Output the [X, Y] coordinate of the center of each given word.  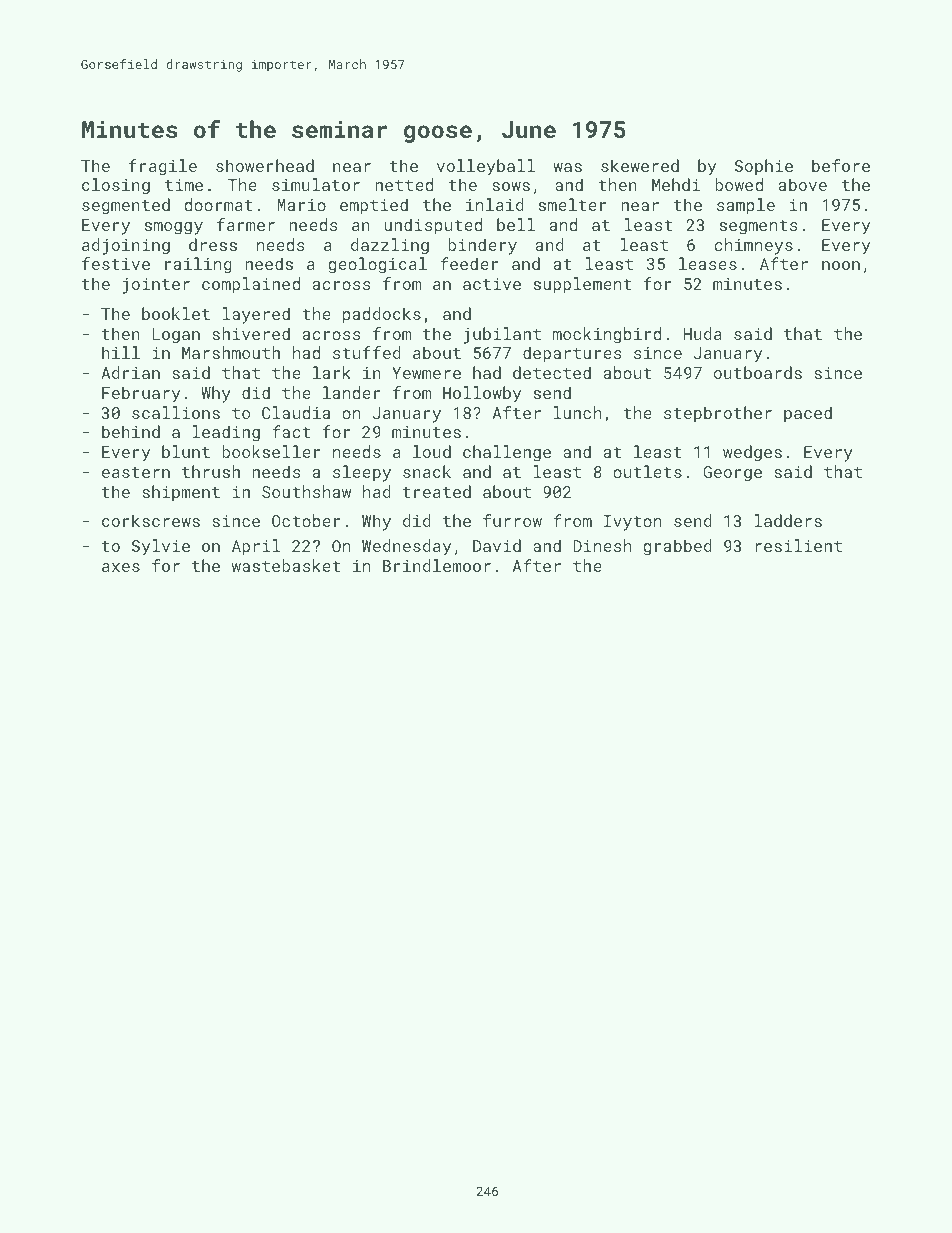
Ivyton [632, 523]
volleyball [486, 167]
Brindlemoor [437, 565]
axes [121, 567]
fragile [163, 167]
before [841, 165]
